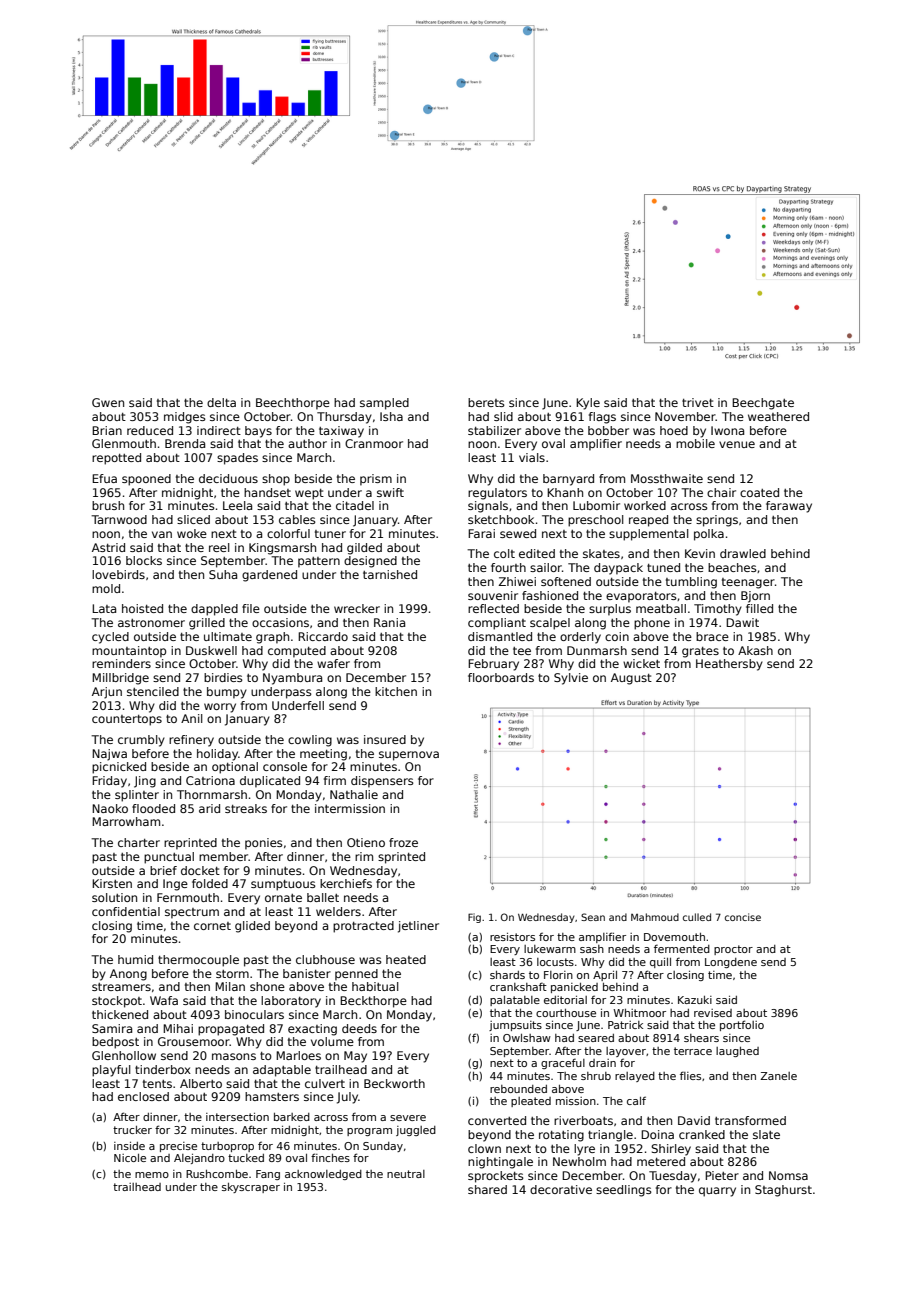 The width and height of the document is (908, 1316). Describe the element at coordinates (493, 608) in the document. I see `reflected` at that location.
